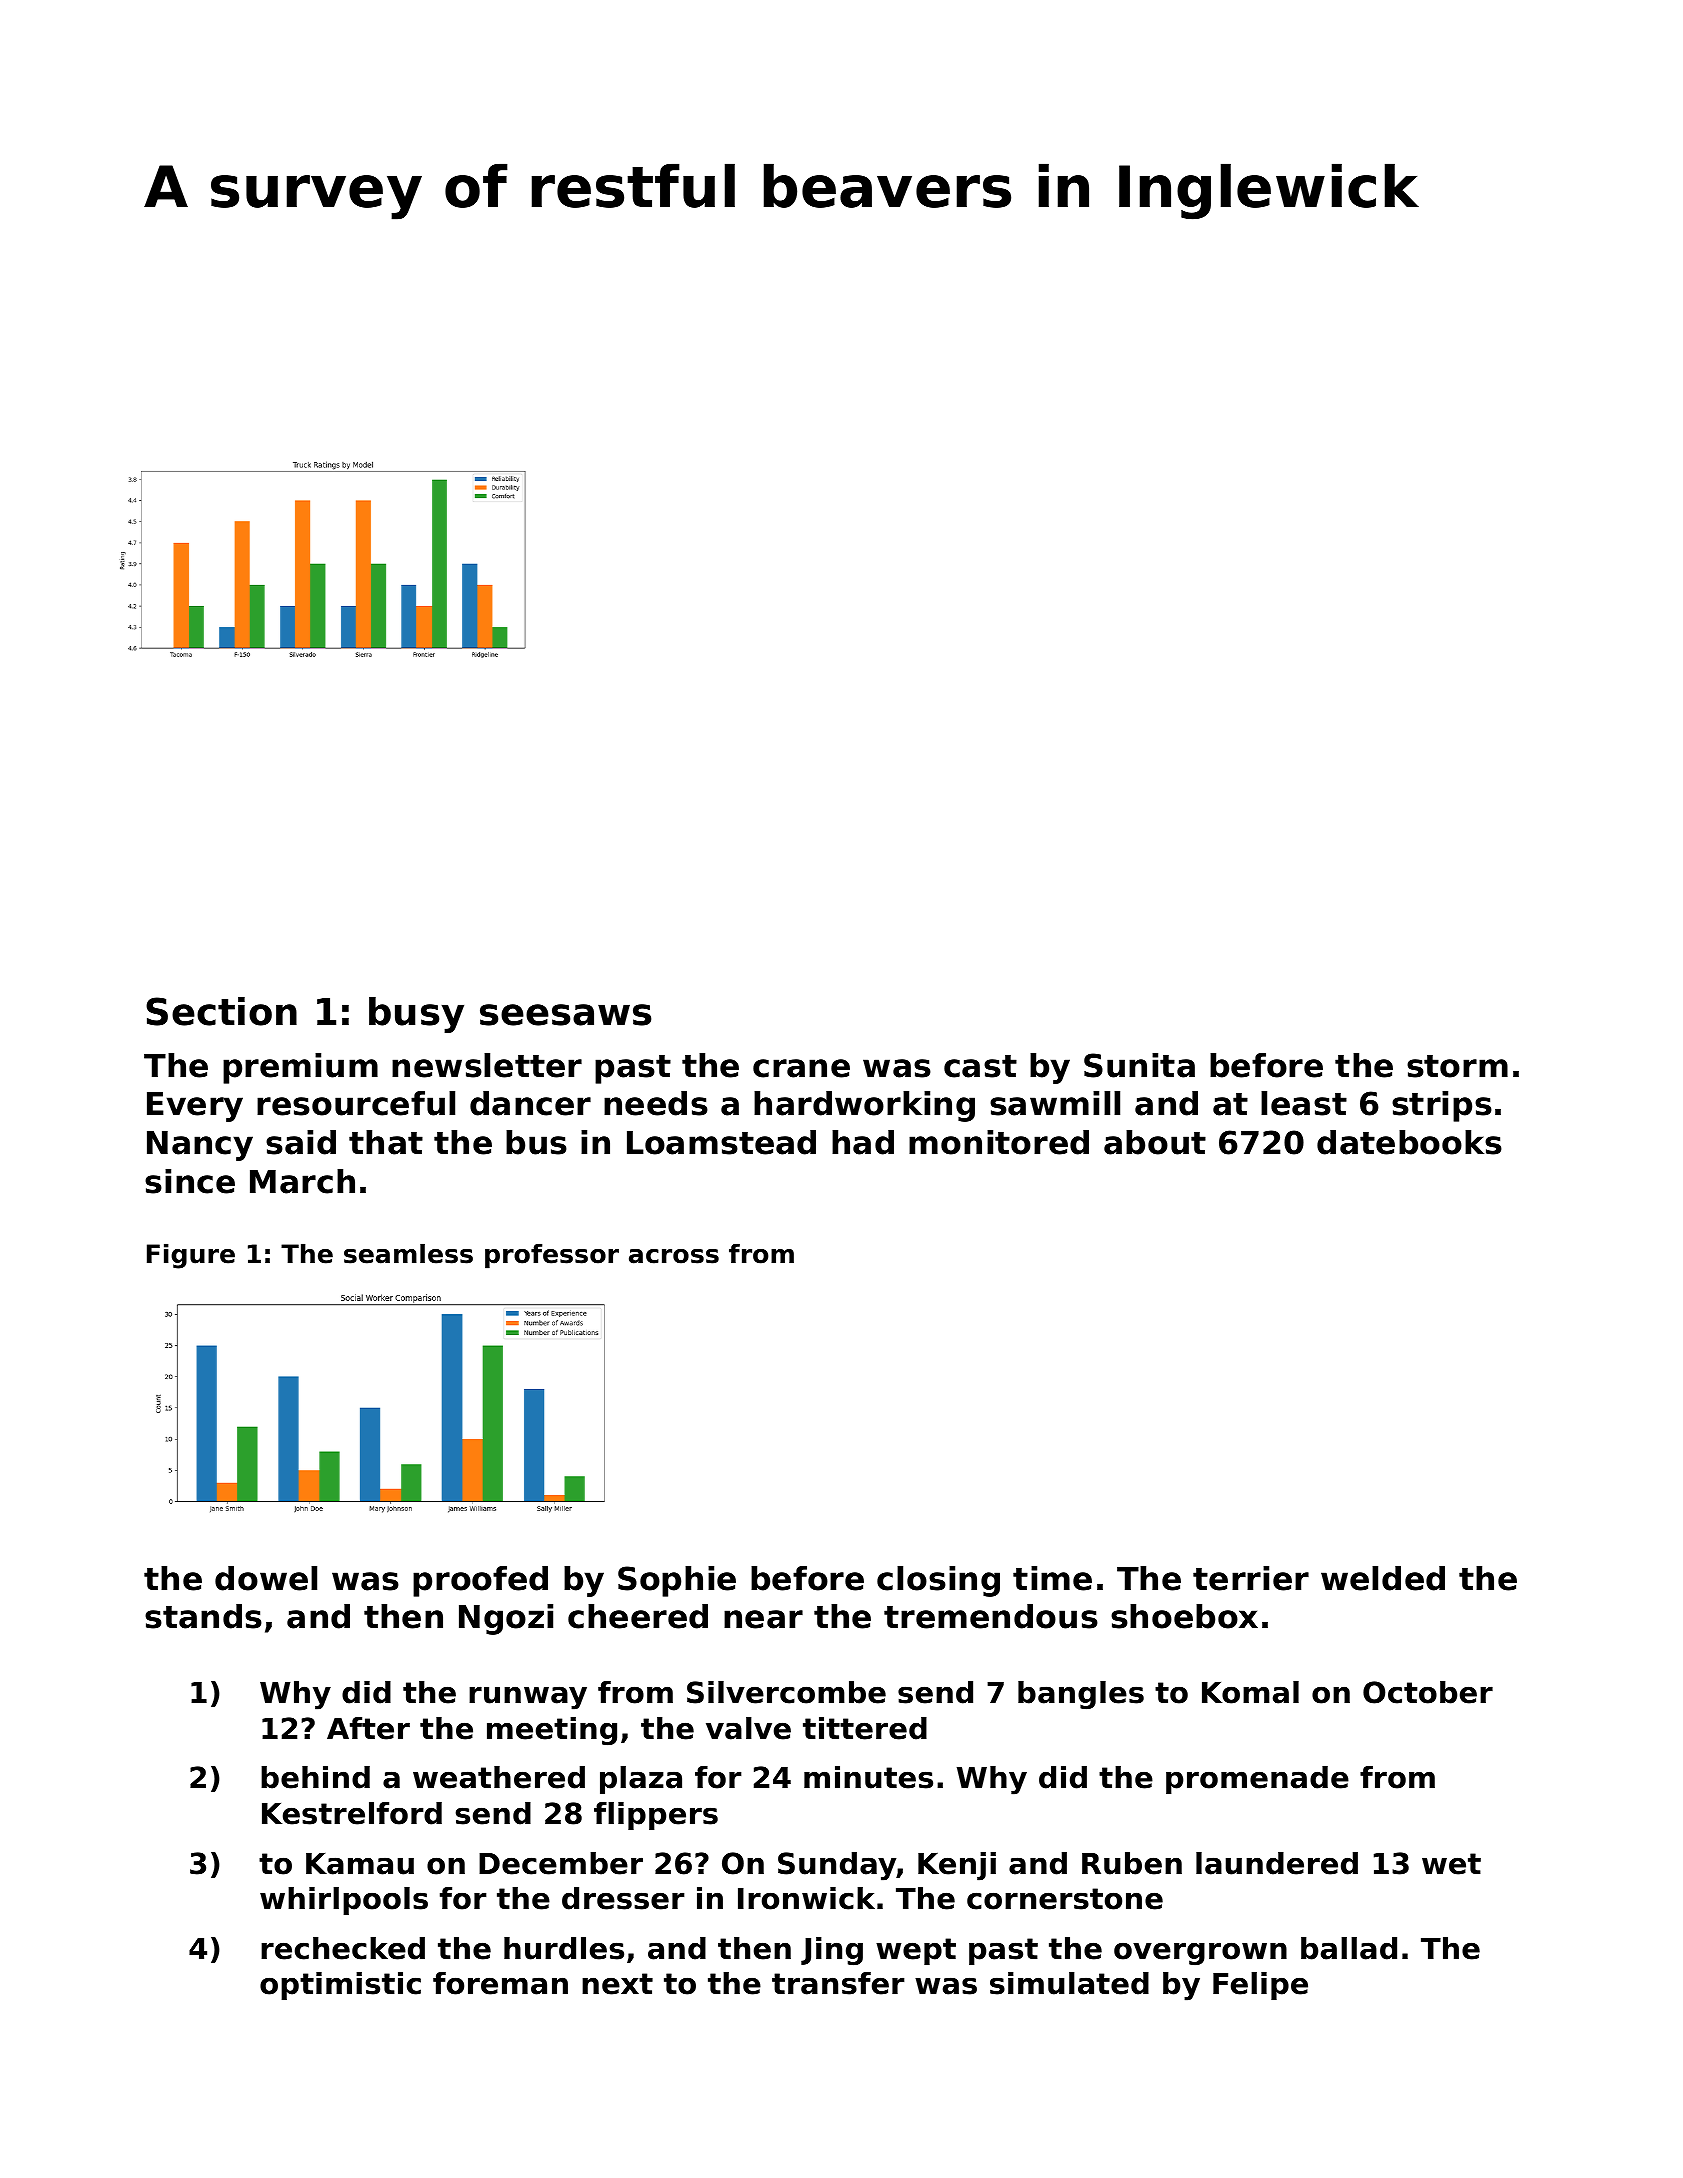 The height and width of the document is (2178, 1683). Describe the element at coordinates (721, 1142) in the document. I see `Loamstead` at that location.
